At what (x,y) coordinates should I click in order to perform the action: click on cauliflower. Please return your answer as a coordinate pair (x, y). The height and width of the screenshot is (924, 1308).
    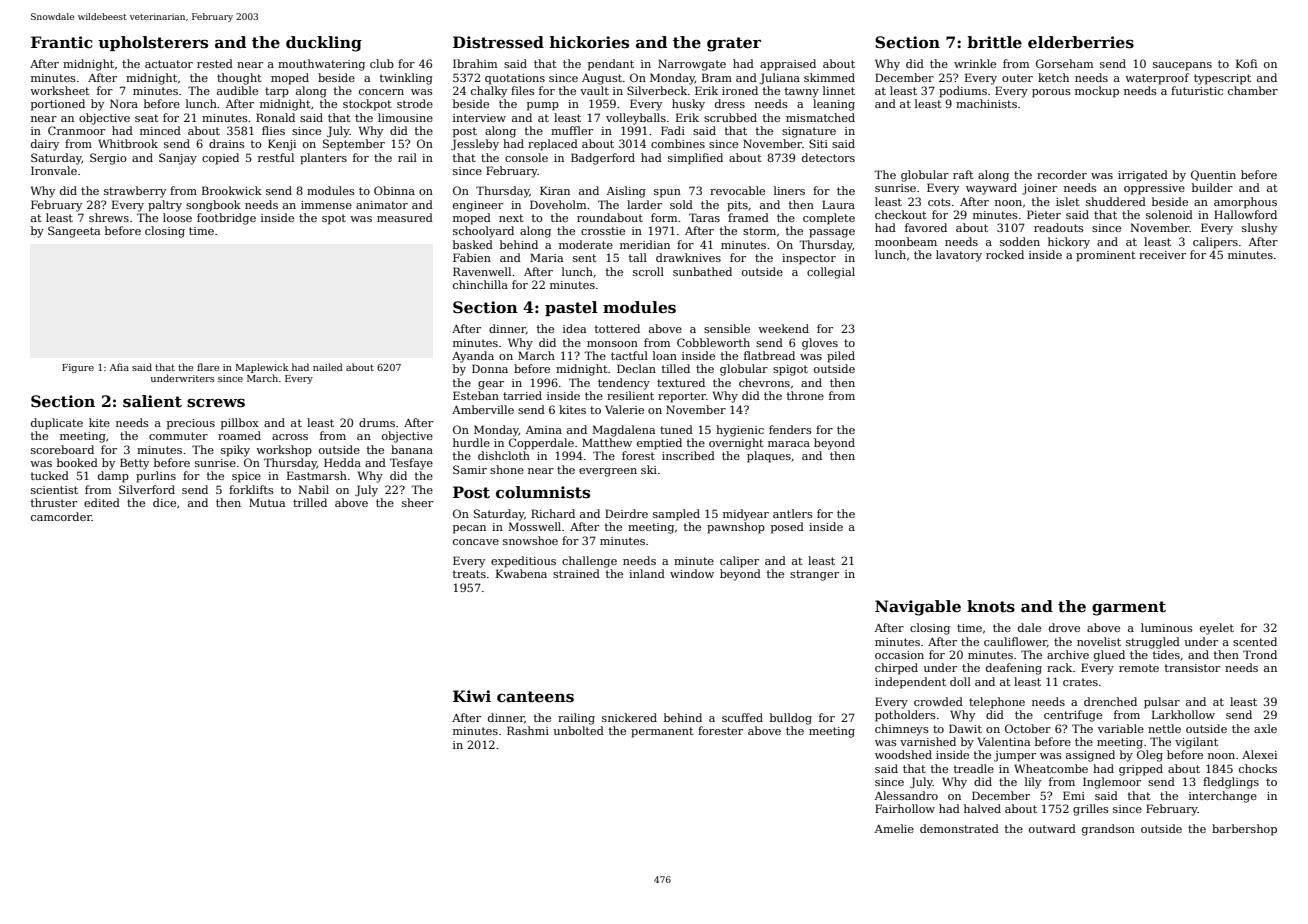
    Looking at the image, I should click on (1015, 641).
